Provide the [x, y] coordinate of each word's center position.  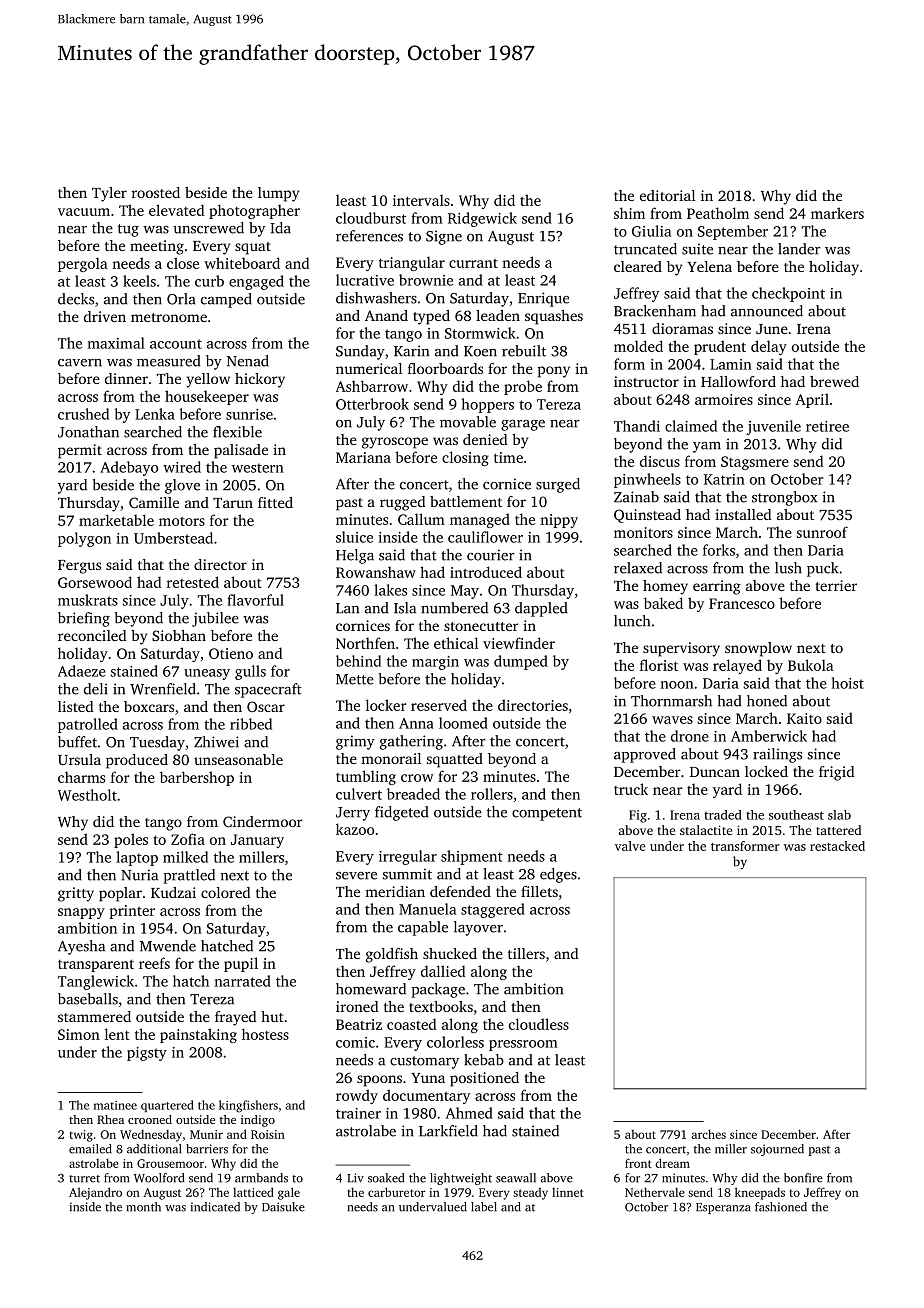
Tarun [233, 503]
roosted [156, 192]
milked [185, 857]
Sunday [360, 352]
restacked [837, 846]
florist [659, 665]
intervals [421, 200]
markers [837, 213]
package [438, 990]
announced [767, 311]
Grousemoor [170, 1163]
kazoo [355, 829]
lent [117, 1034]
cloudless [539, 1024]
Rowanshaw [376, 572]
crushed [83, 414]
